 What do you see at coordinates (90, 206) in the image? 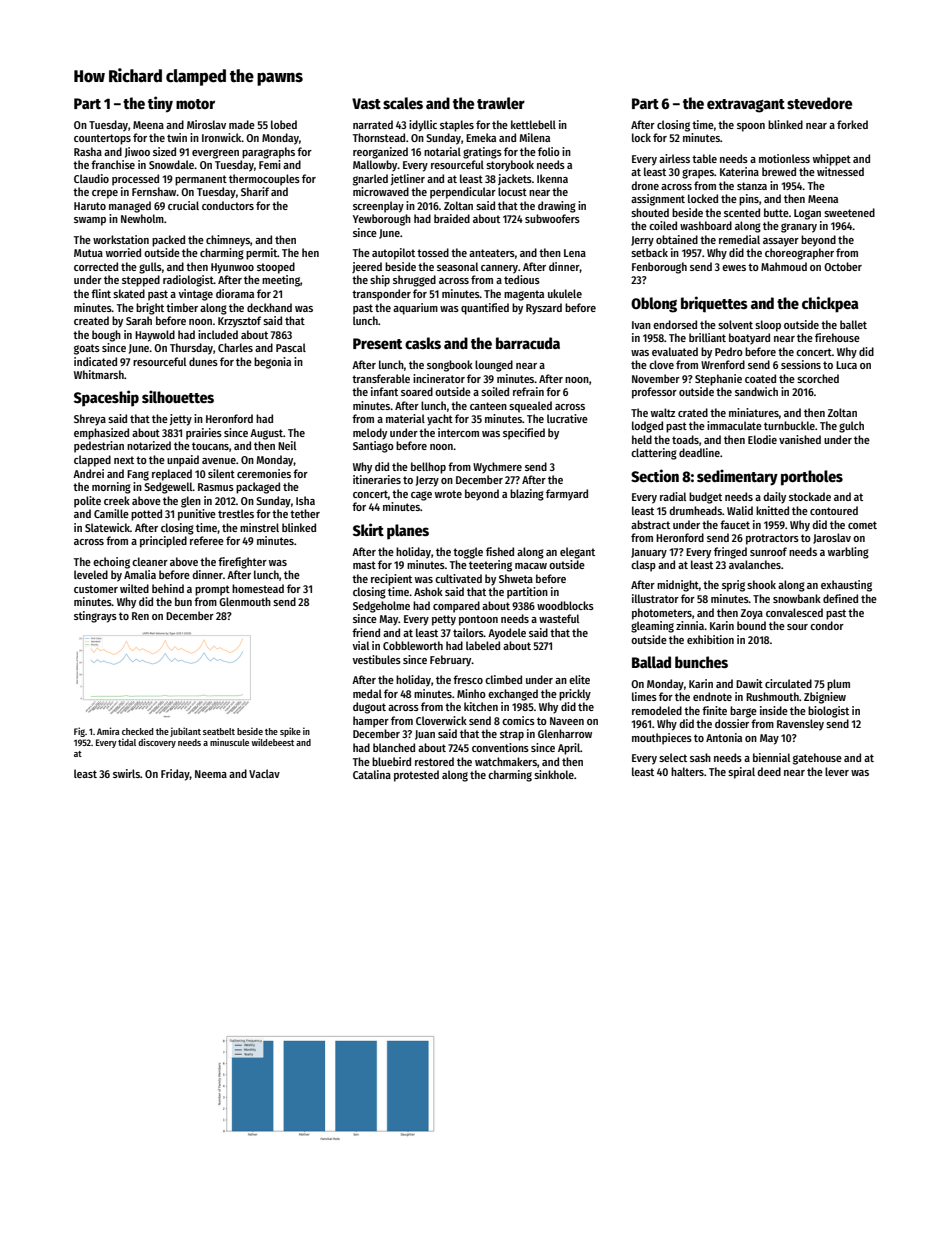
I see `Haruto` at bounding box center [90, 206].
